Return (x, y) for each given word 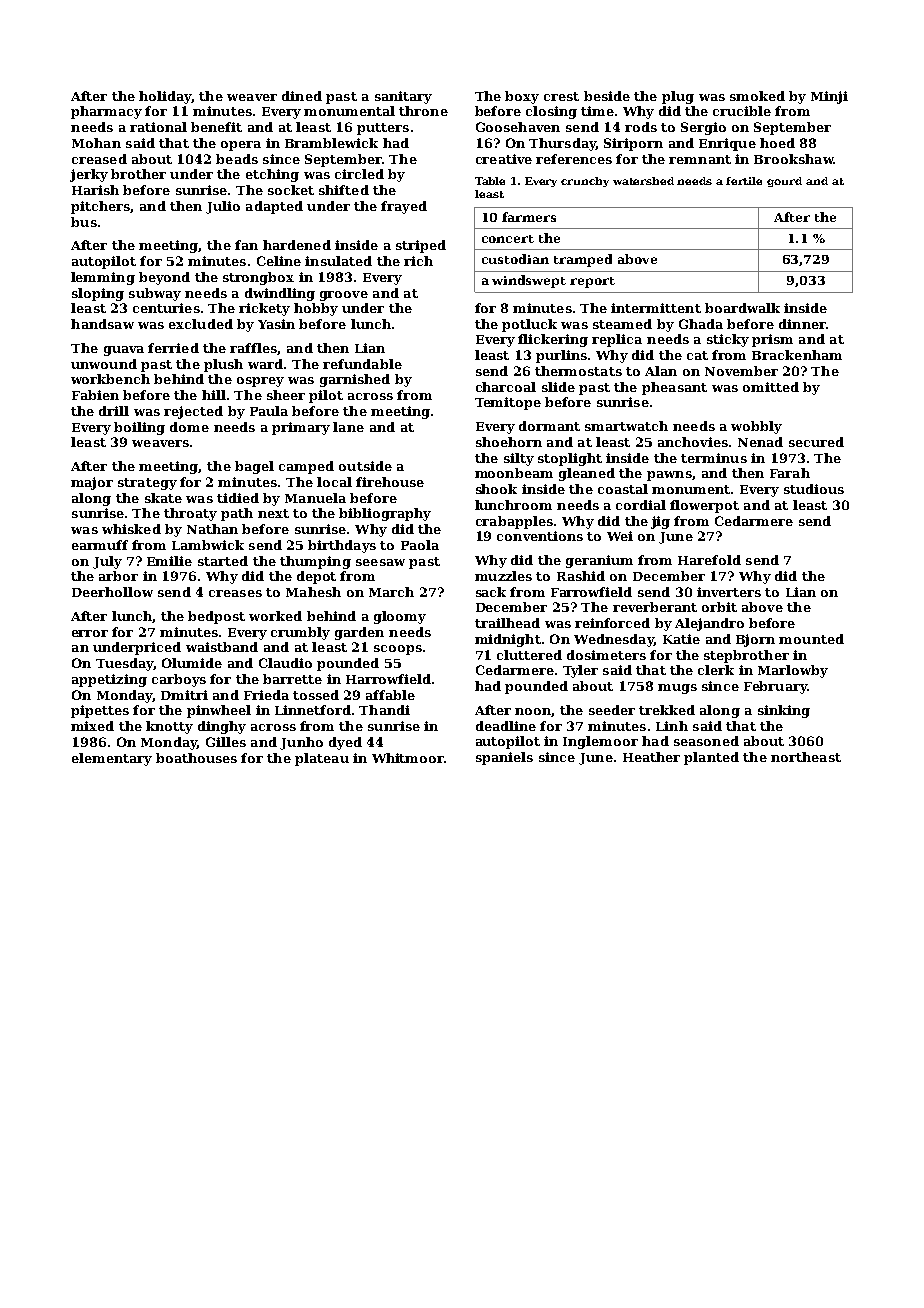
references (574, 159)
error (90, 633)
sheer (286, 395)
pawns (669, 476)
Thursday (562, 144)
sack (491, 592)
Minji (829, 97)
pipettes (100, 711)
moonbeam (514, 473)
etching (272, 175)
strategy (147, 484)
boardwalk (742, 308)
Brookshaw (794, 159)
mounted (811, 639)
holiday (165, 97)
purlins (561, 356)
